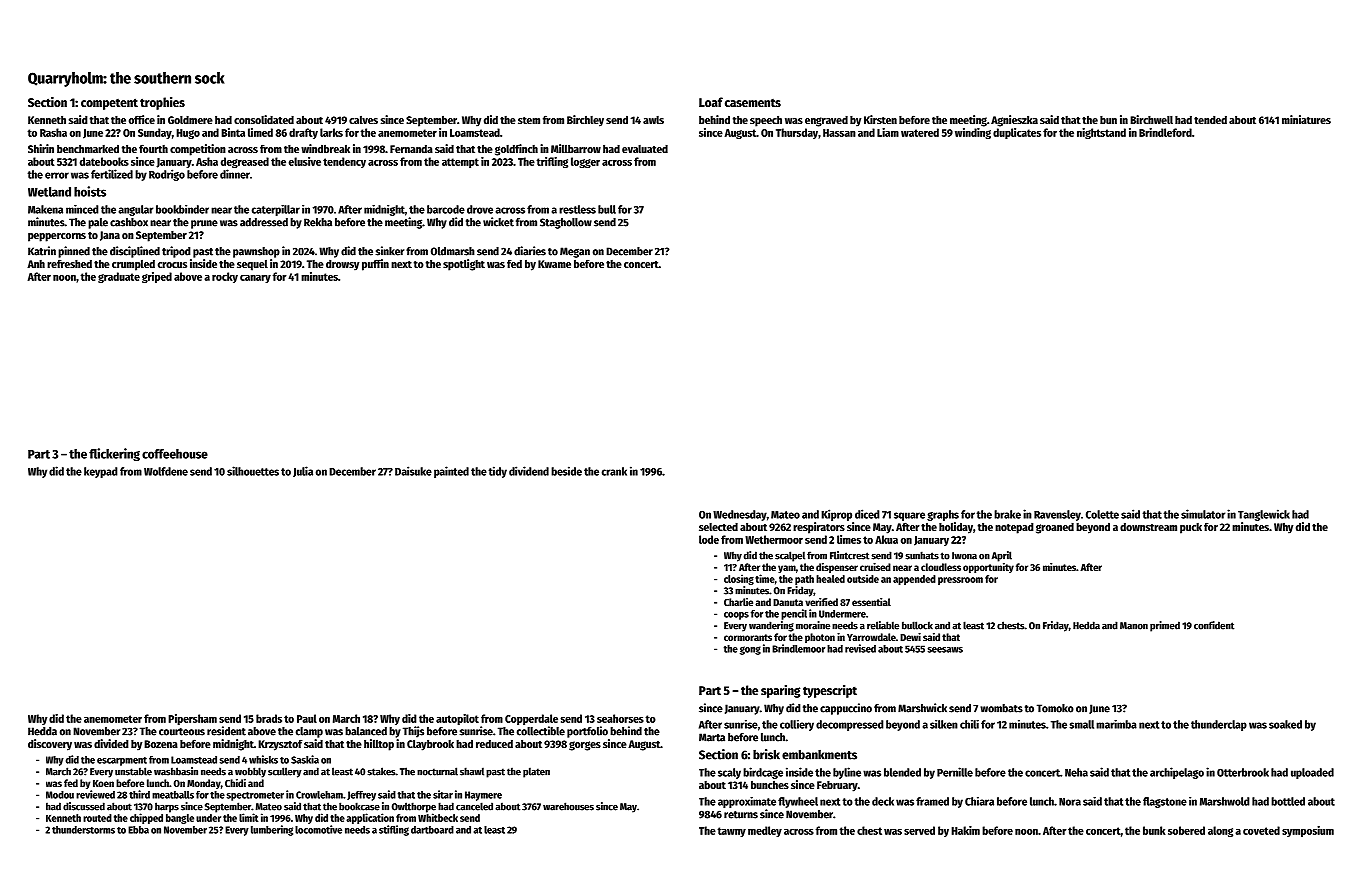 This screenshot has width=1372, height=887. What do you see at coordinates (1264, 515) in the screenshot?
I see `Tanglewick` at bounding box center [1264, 515].
